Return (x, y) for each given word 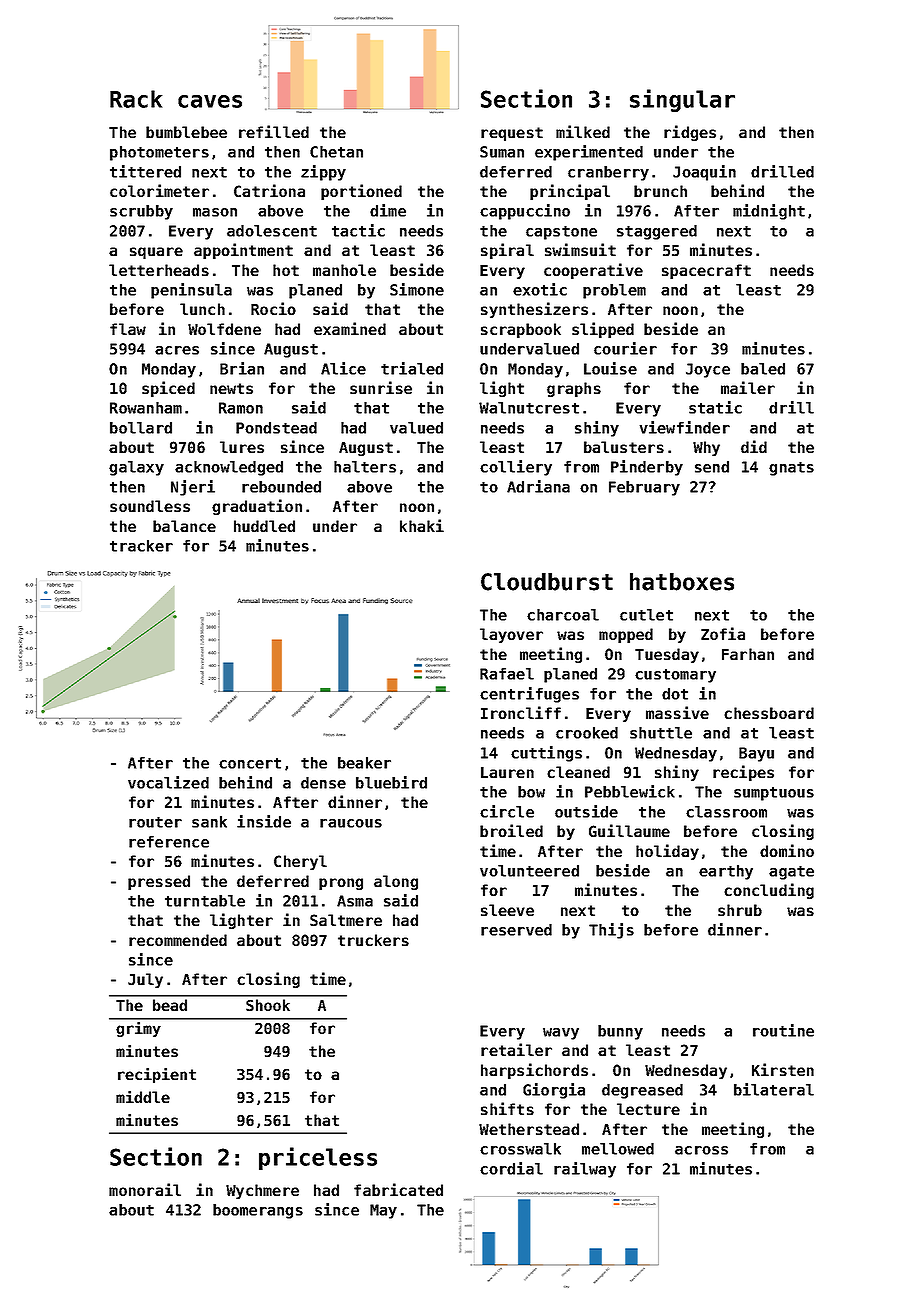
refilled (274, 131)
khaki (422, 525)
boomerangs (258, 1211)
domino (787, 850)
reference (169, 842)
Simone (417, 289)
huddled (264, 526)
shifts (507, 1108)
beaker (364, 763)
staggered (657, 232)
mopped (626, 635)
